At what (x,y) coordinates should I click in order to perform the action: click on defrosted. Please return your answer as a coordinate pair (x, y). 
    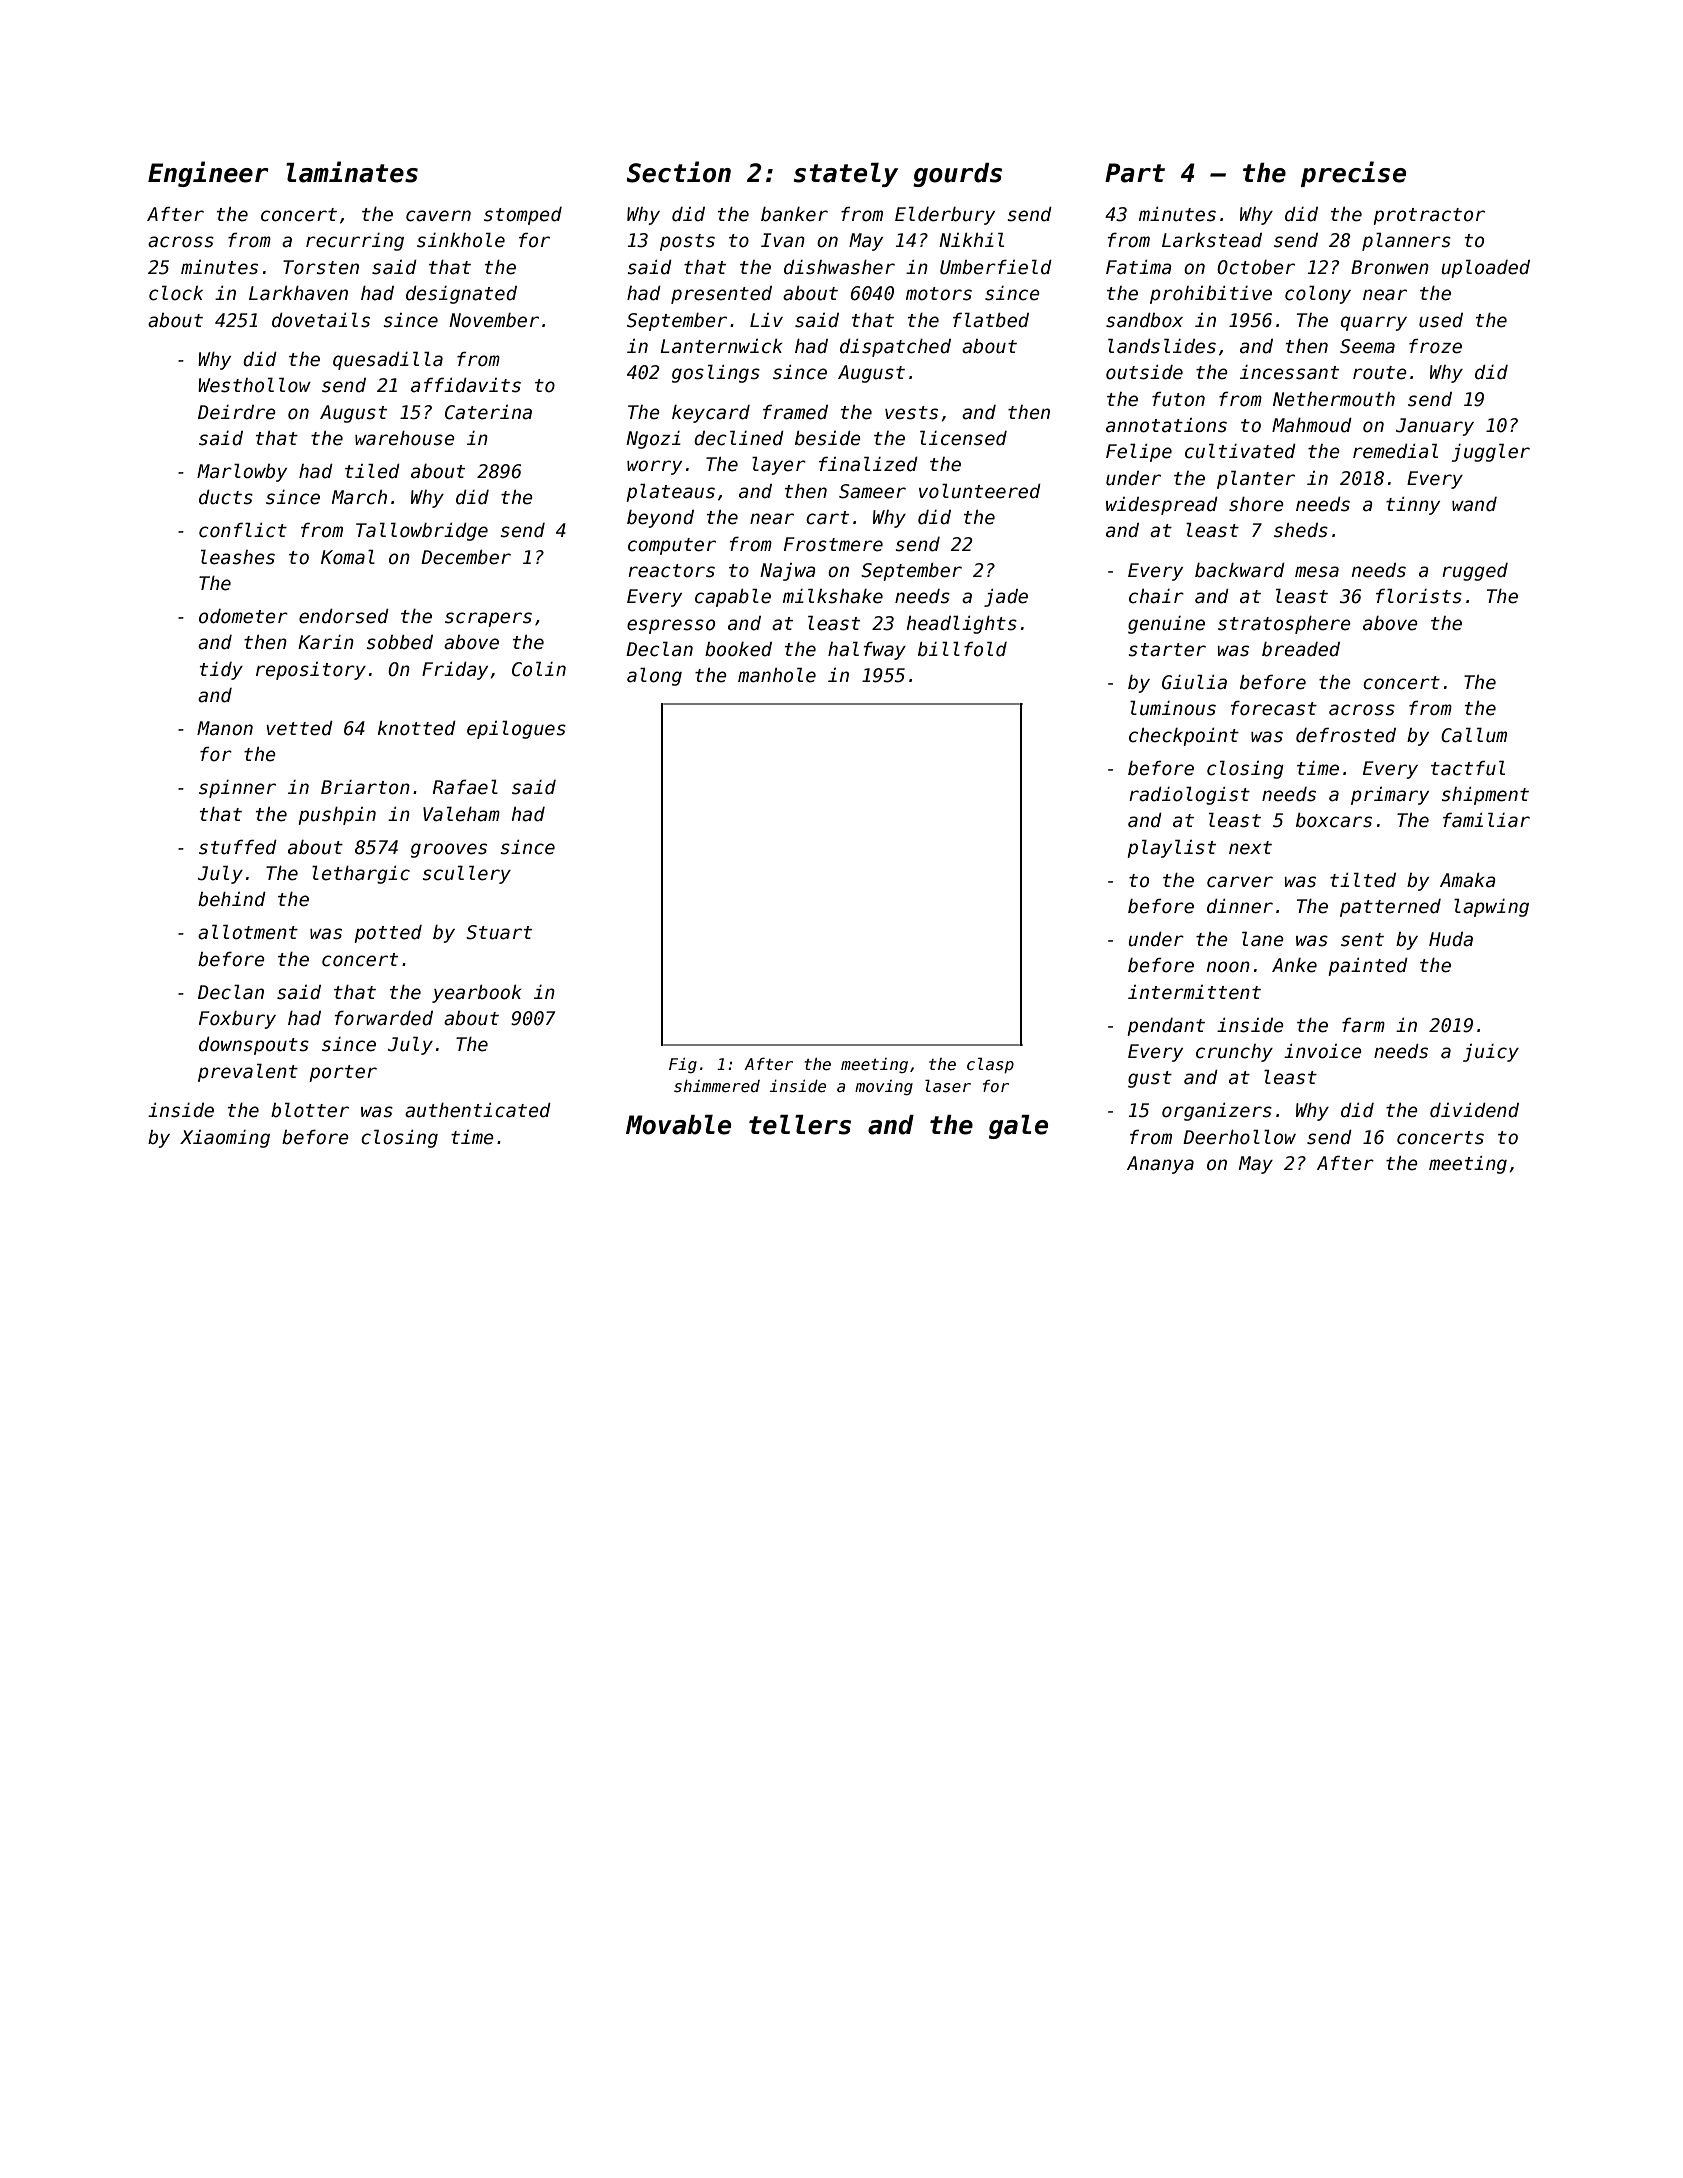
    Looking at the image, I should click on (1346, 735).
